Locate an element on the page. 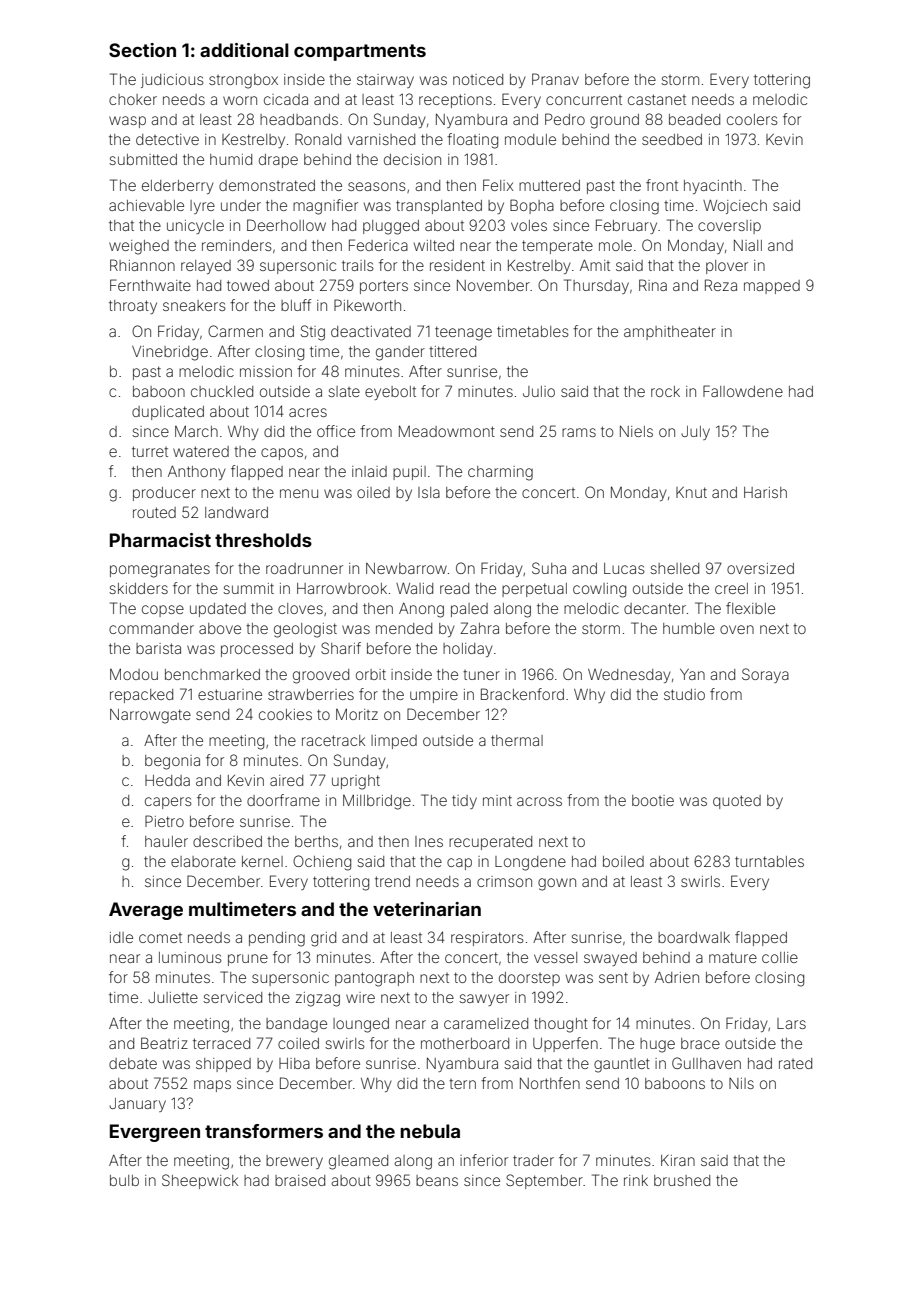 This image has height=1308, width=924. Brackenford is located at coordinates (522, 694).
